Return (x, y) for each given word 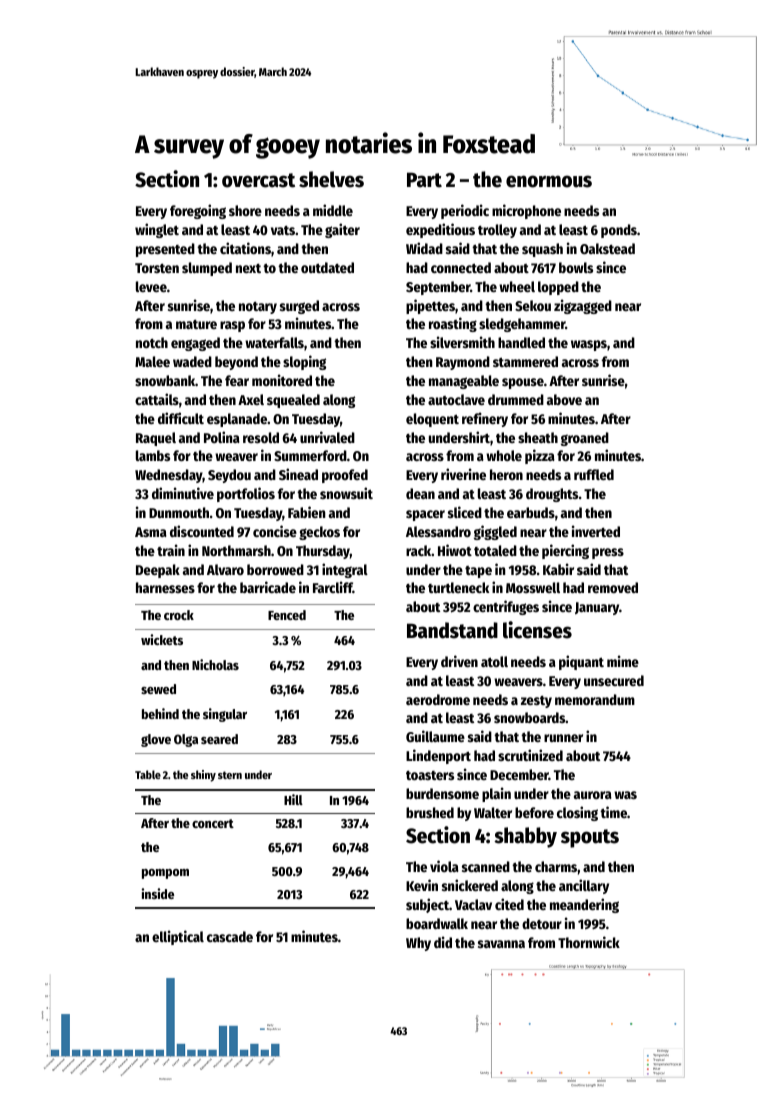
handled (521, 342)
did (443, 942)
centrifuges (506, 607)
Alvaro (225, 569)
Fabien (307, 512)
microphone (526, 211)
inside (157, 893)
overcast (258, 180)
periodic (465, 211)
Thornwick (589, 942)
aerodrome (438, 699)
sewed (158, 689)
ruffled (594, 474)
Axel (251, 399)
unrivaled (327, 437)
